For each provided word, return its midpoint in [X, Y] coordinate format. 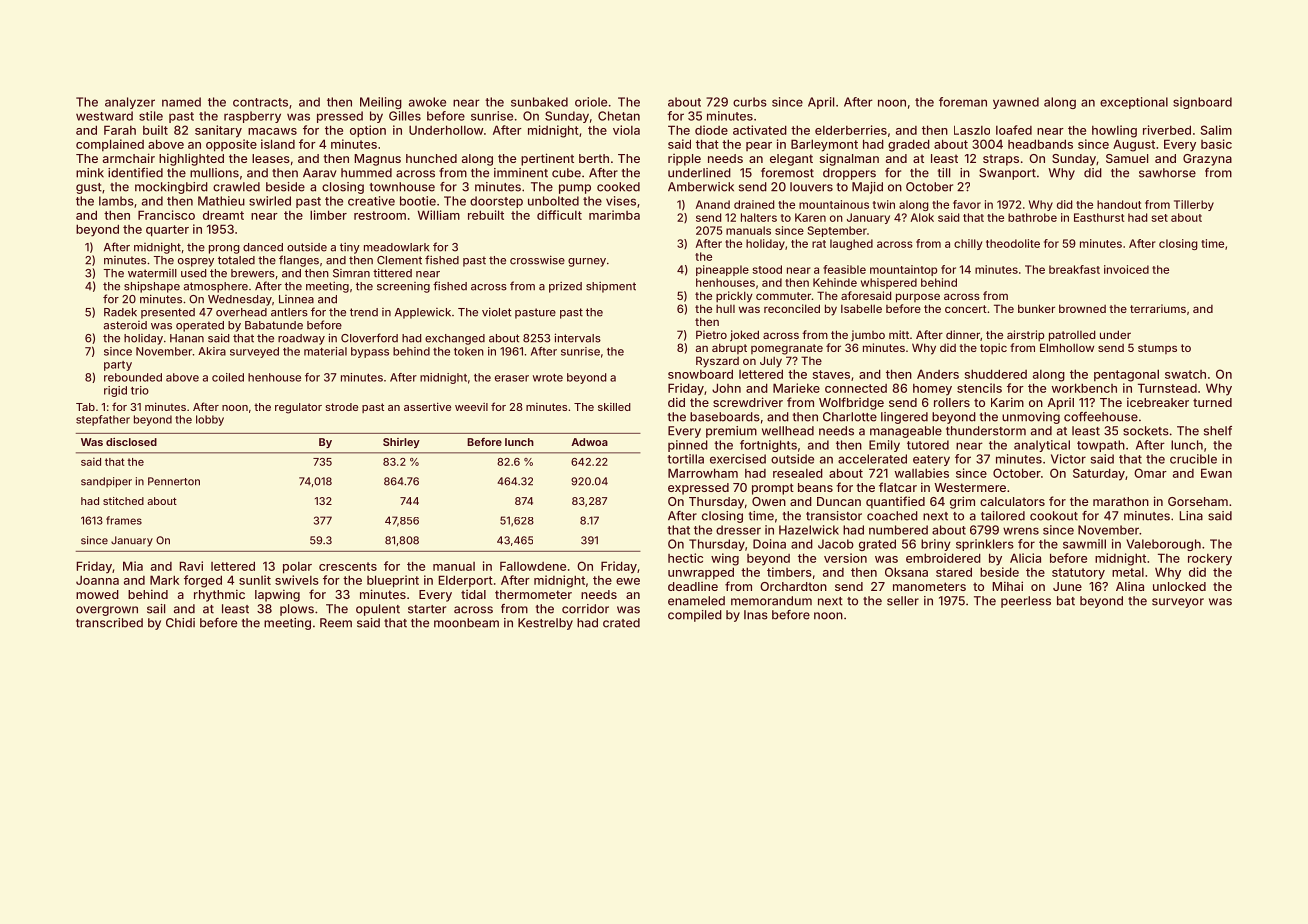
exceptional [1134, 103]
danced [263, 247]
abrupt [729, 348]
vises [621, 201]
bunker [1036, 308]
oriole [591, 102]
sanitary [218, 131]
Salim [1216, 130]
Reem [336, 623]
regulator [298, 408]
